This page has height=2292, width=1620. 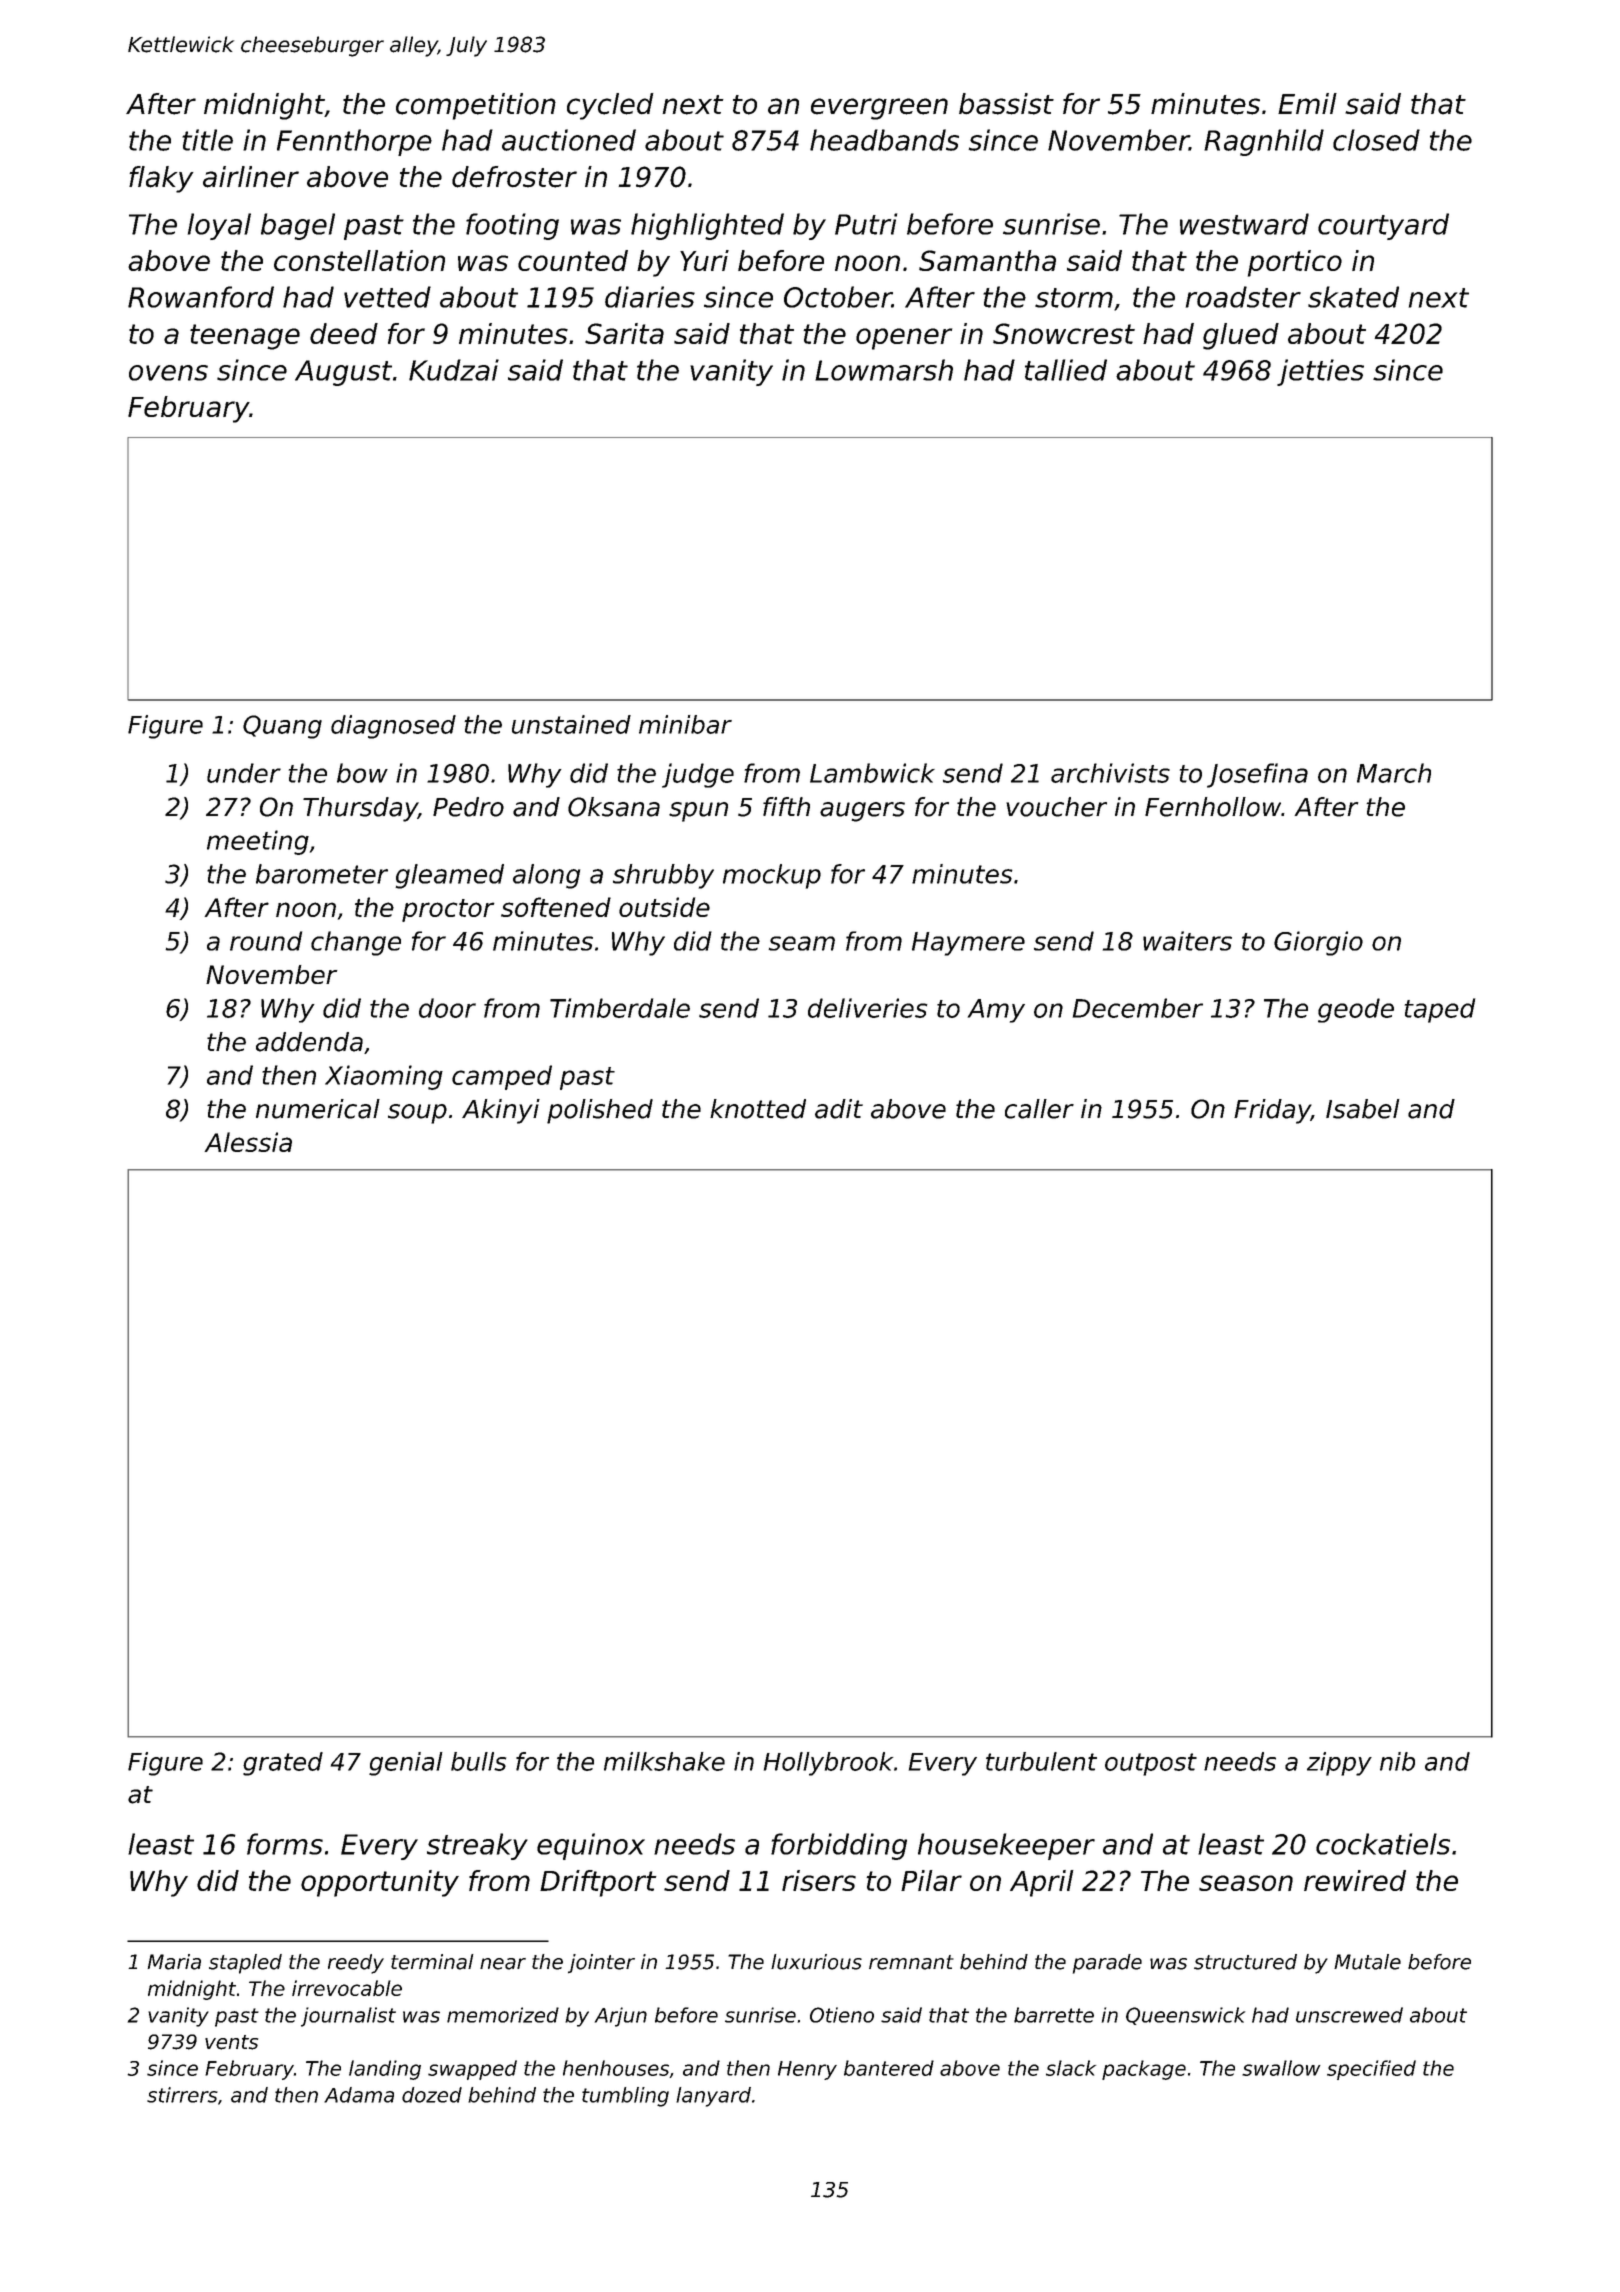 I want to click on structured, so click(x=1245, y=1962).
